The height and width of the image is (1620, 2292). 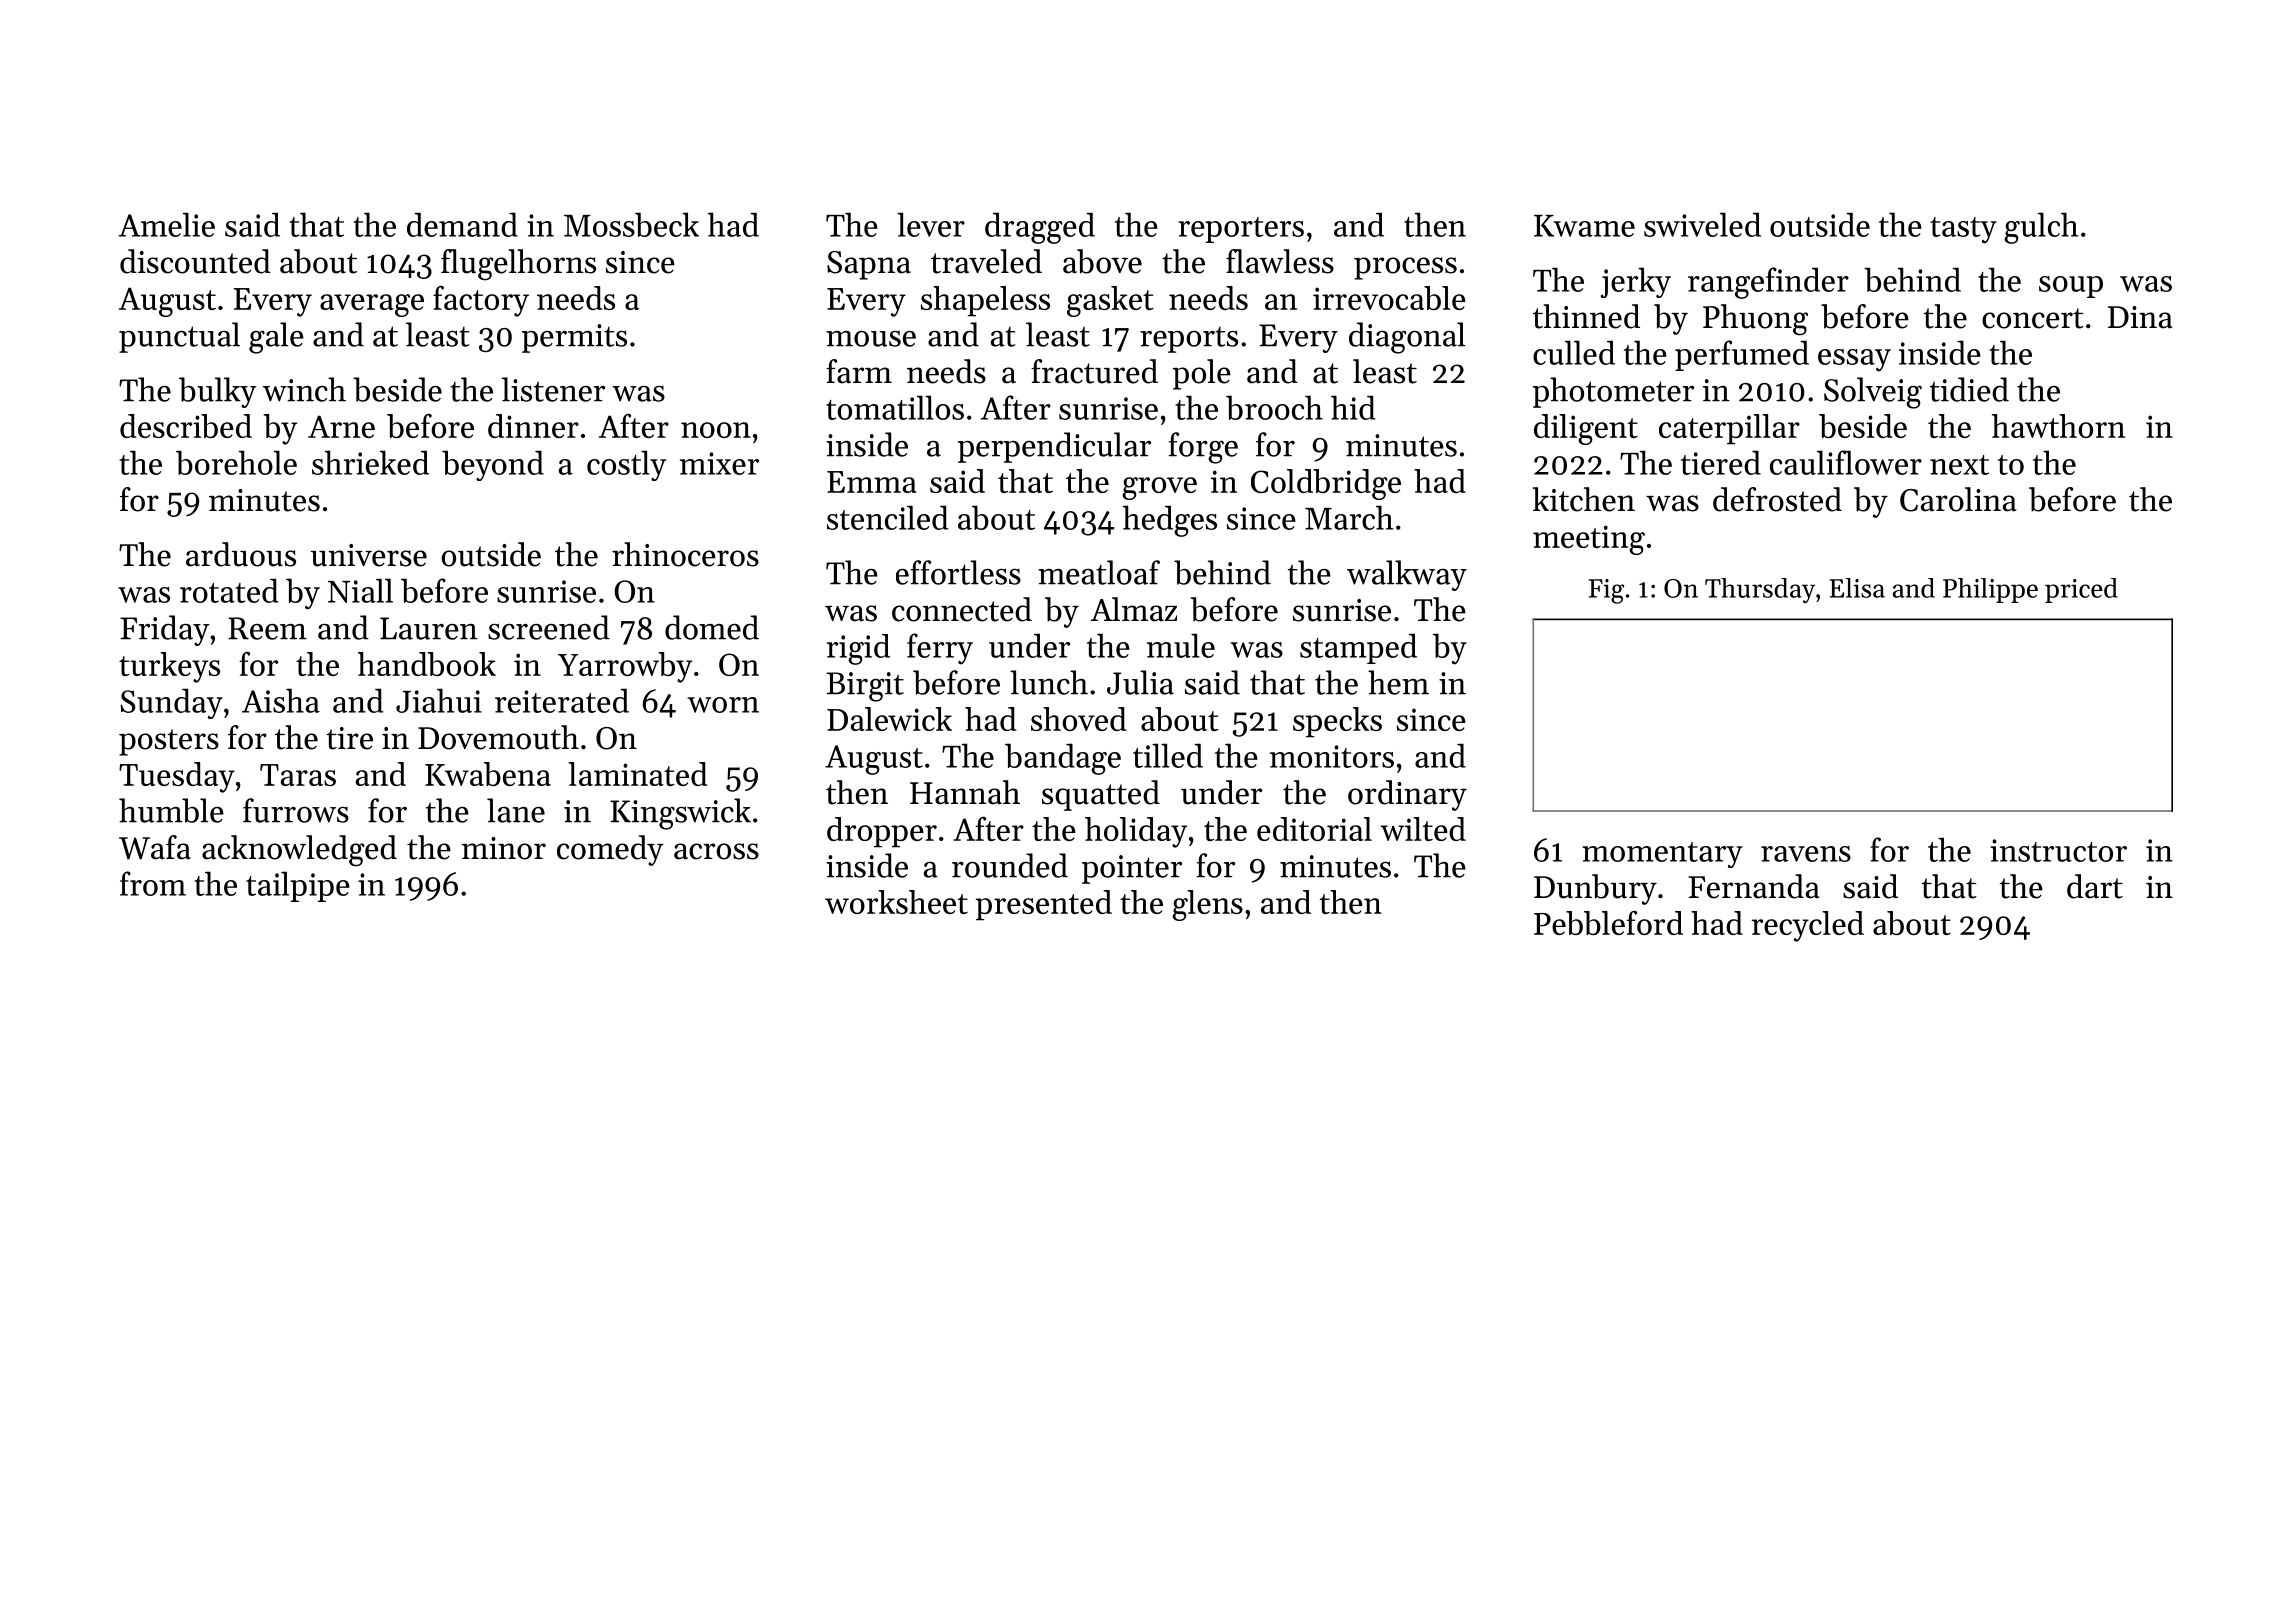 What do you see at coordinates (1608, 923) in the image?
I see `Pebbleford` at bounding box center [1608, 923].
